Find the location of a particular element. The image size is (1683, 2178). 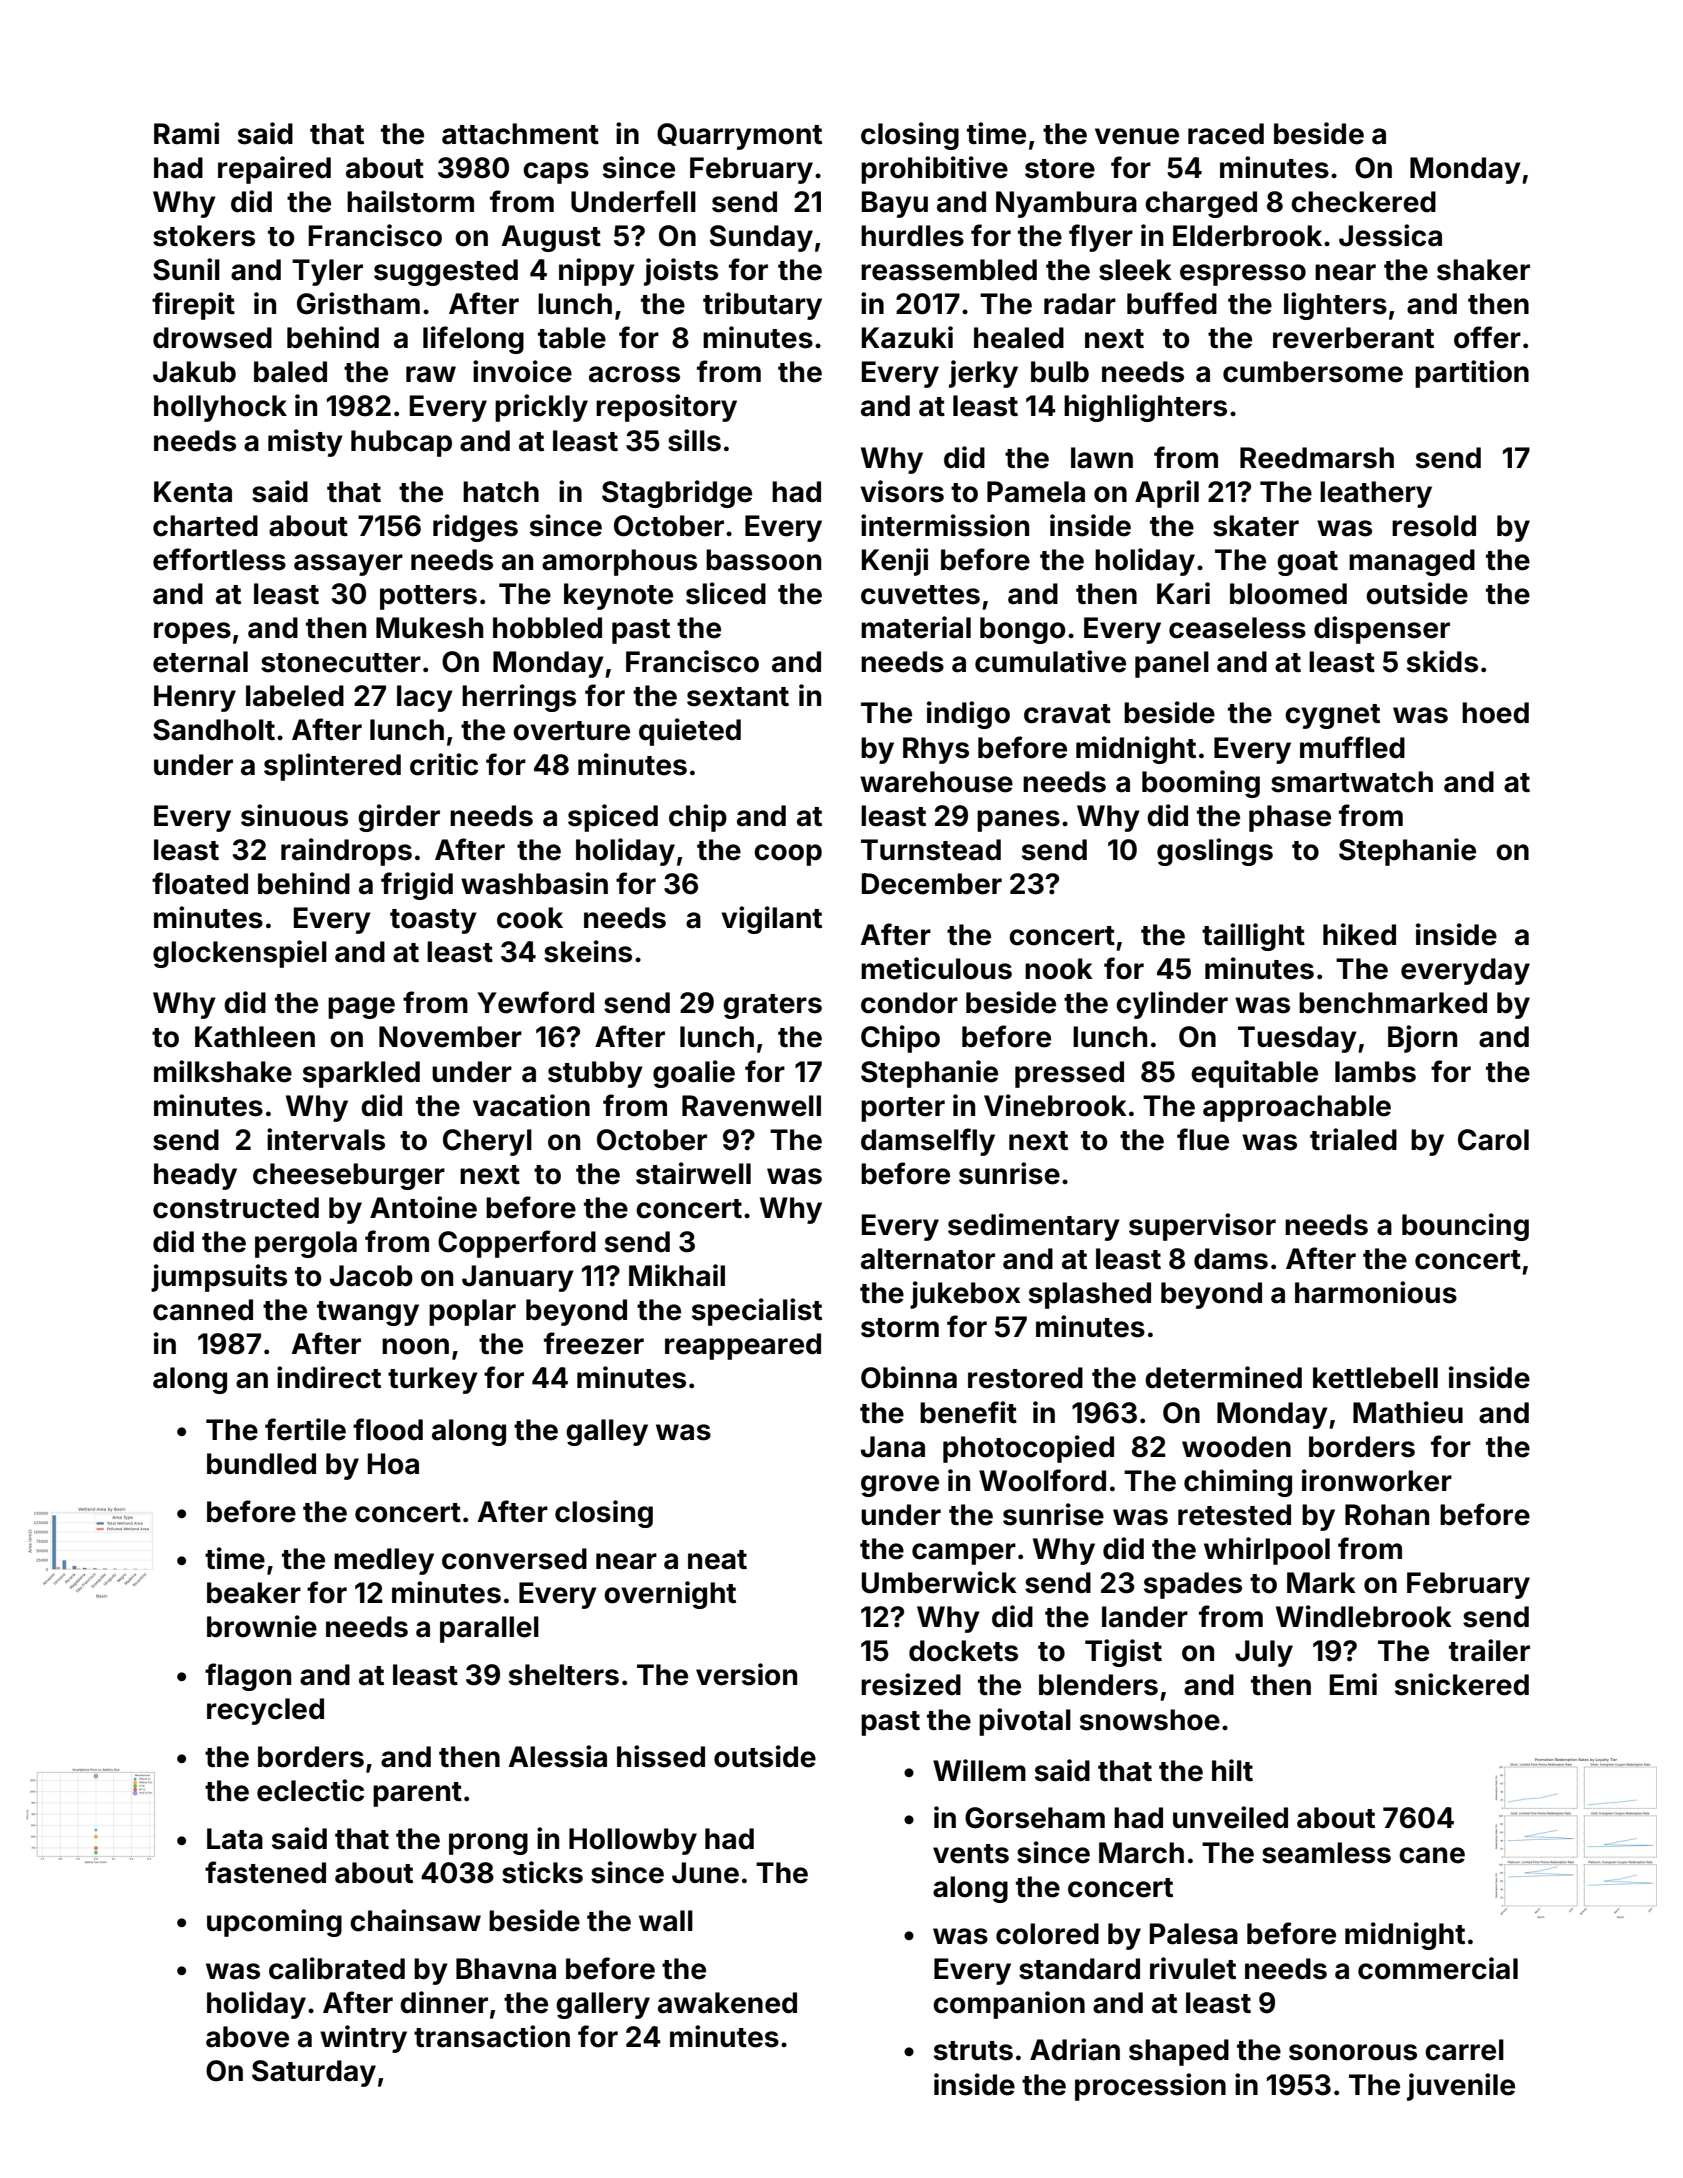

hiked is located at coordinates (1359, 934).
